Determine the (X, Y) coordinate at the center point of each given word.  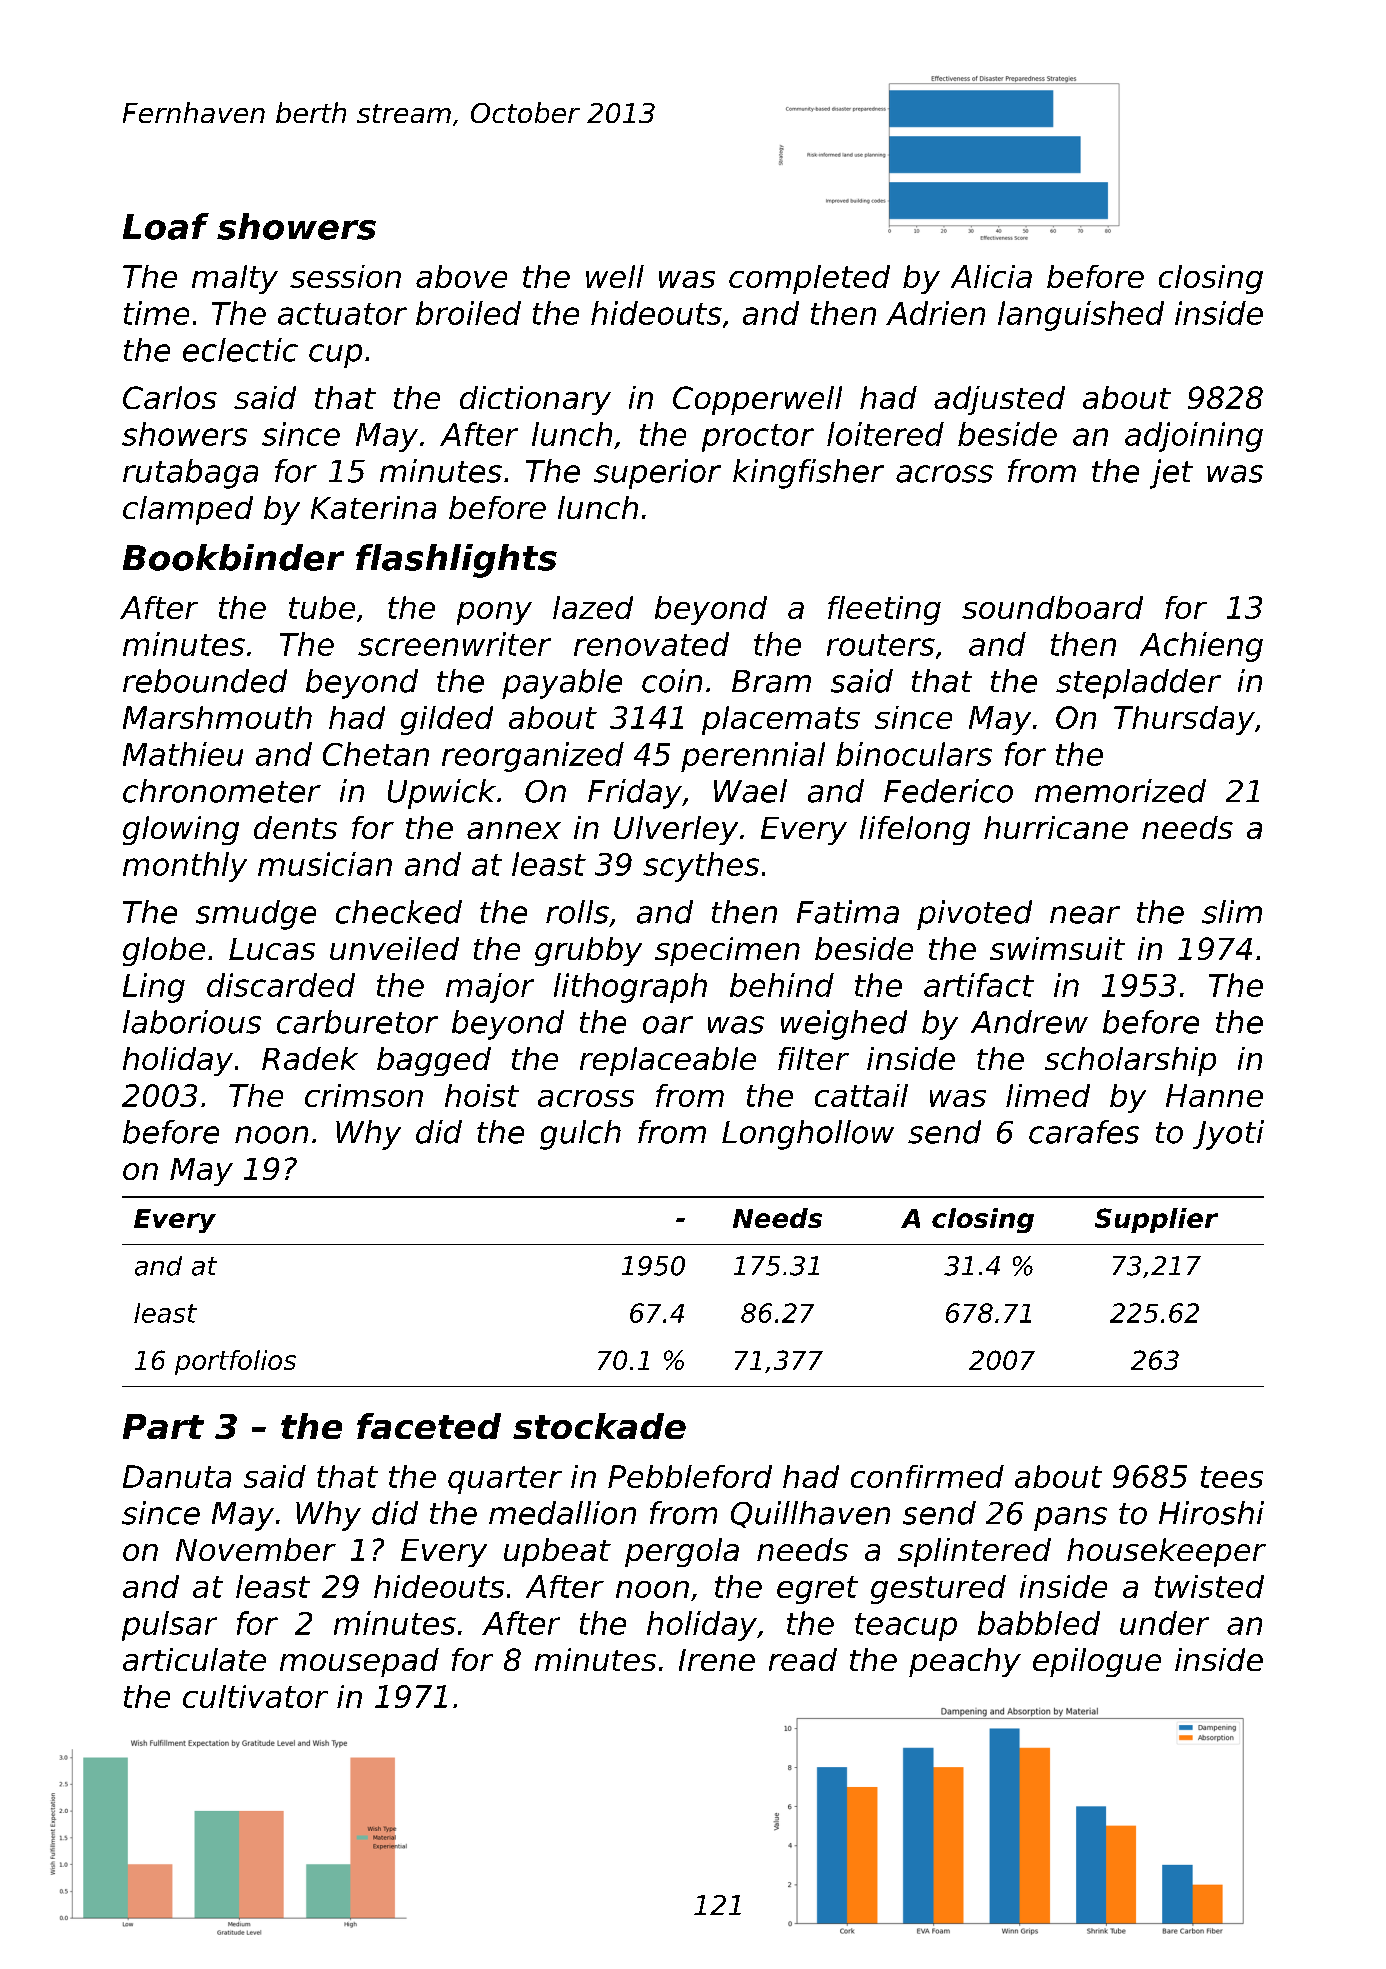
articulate (194, 1659)
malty (235, 279)
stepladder (1138, 684)
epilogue (1097, 1662)
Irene (717, 1660)
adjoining (1194, 437)
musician (325, 864)
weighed (844, 1025)
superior (657, 474)
